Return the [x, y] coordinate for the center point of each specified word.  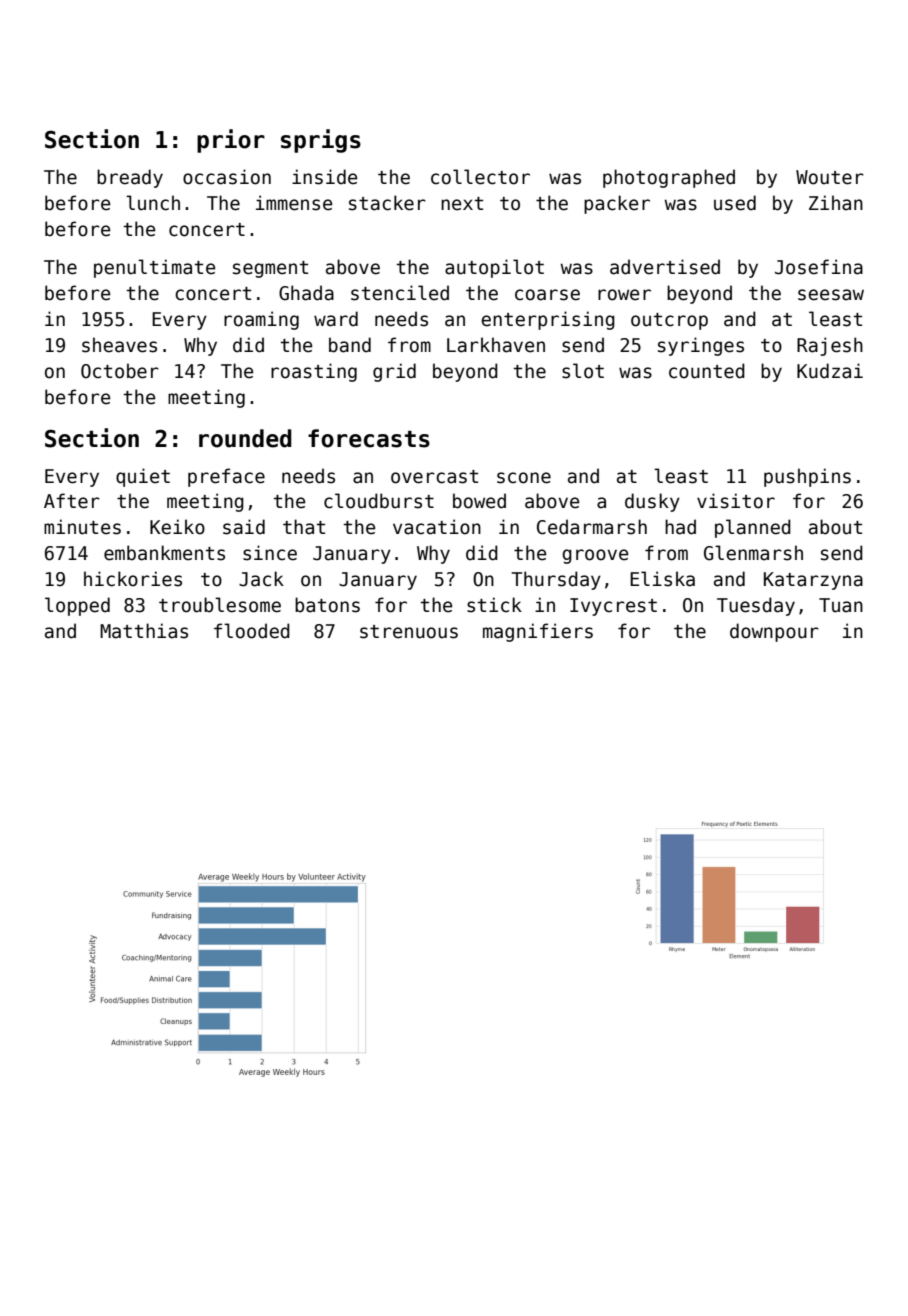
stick [494, 605]
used [735, 203]
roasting [314, 372]
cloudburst [379, 501]
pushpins [807, 477]
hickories [133, 579]
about [835, 527]
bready [130, 178]
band [350, 345]
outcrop [669, 321]
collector [480, 177]
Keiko [177, 527]
